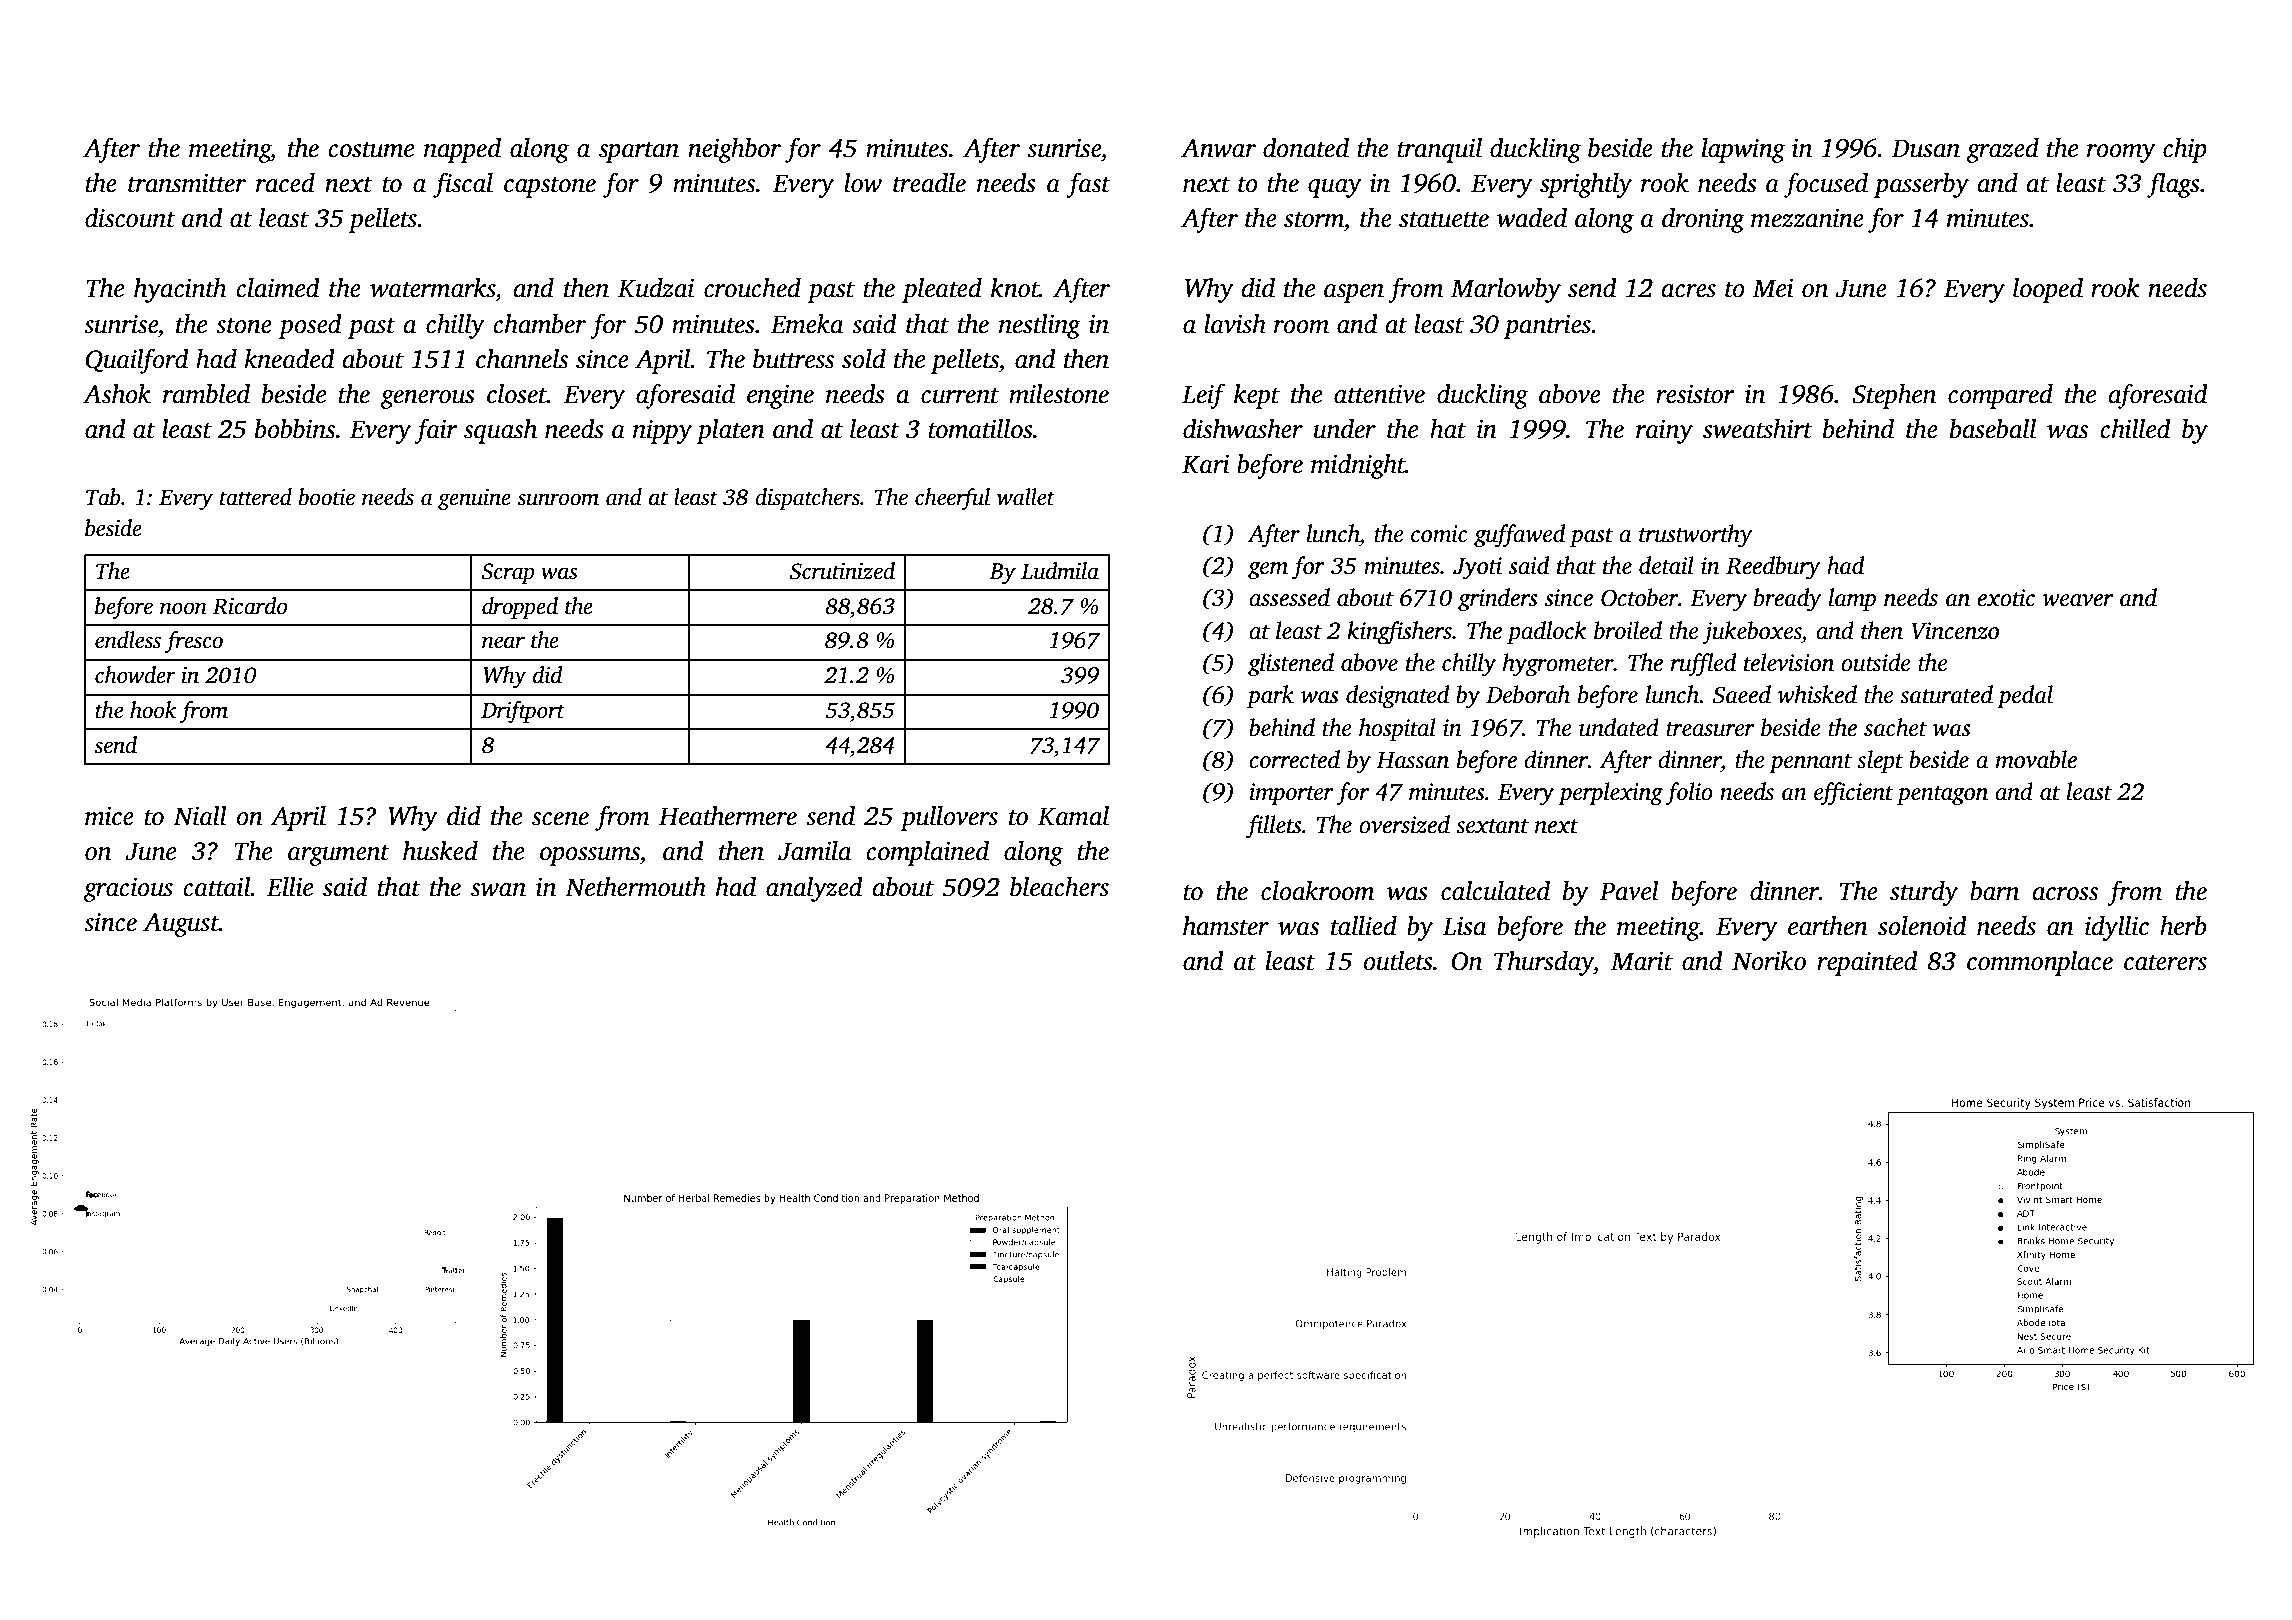 The width and height of the page is (2292, 1620). I want to click on outlets, so click(1398, 961).
